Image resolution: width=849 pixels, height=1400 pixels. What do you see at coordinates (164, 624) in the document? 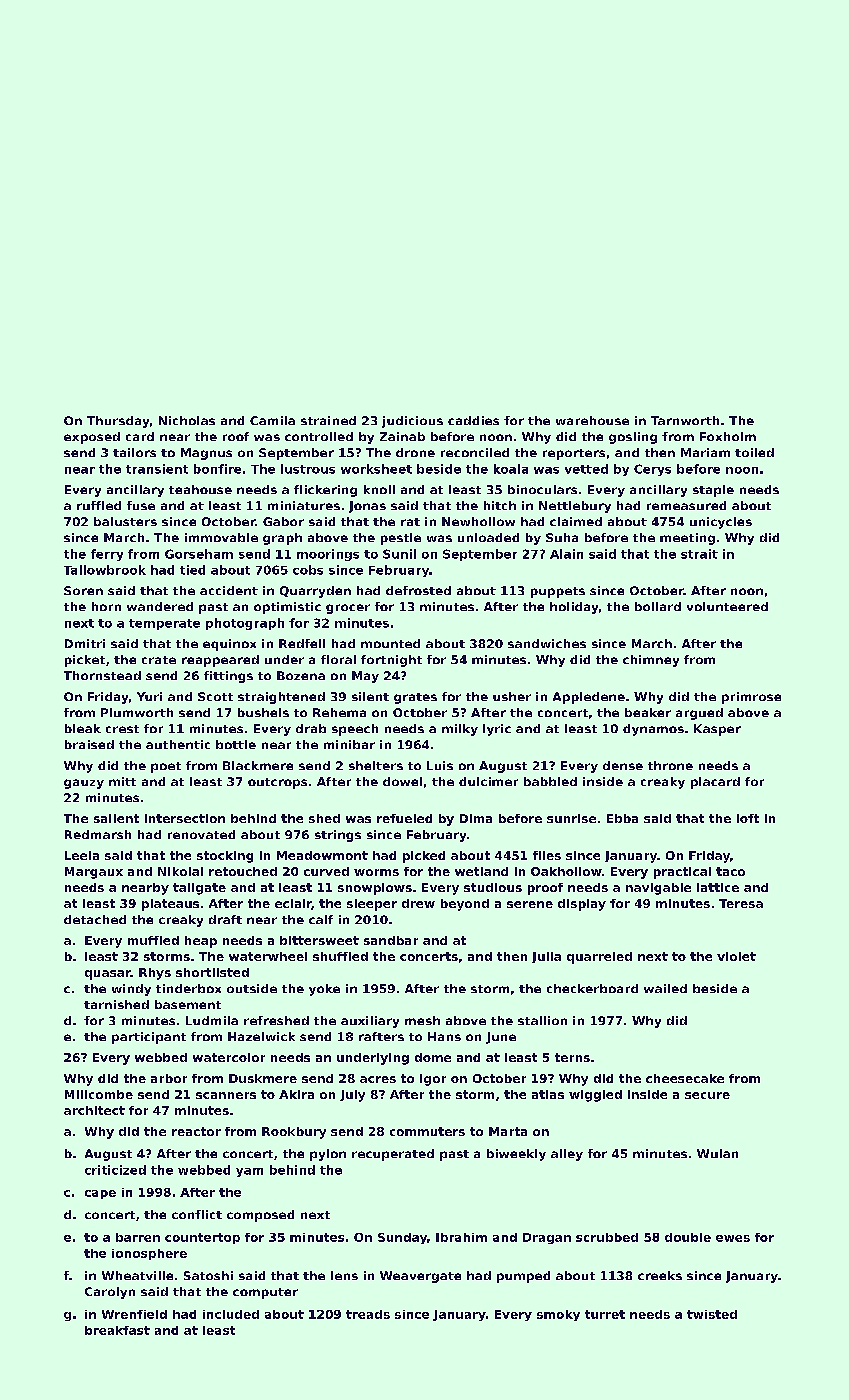
I see `temperate` at bounding box center [164, 624].
